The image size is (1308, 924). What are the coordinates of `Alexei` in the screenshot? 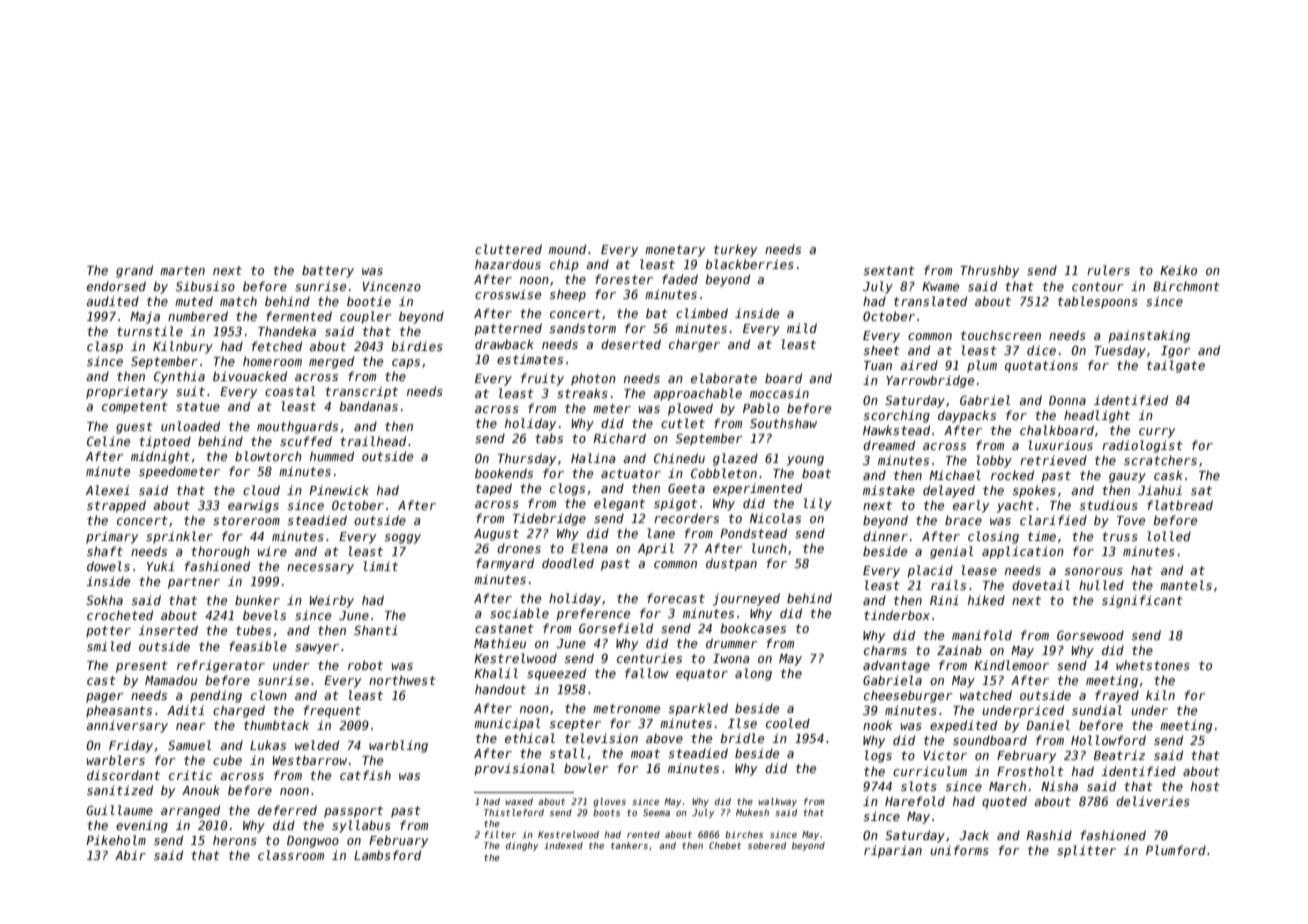 It's located at (108, 490).
